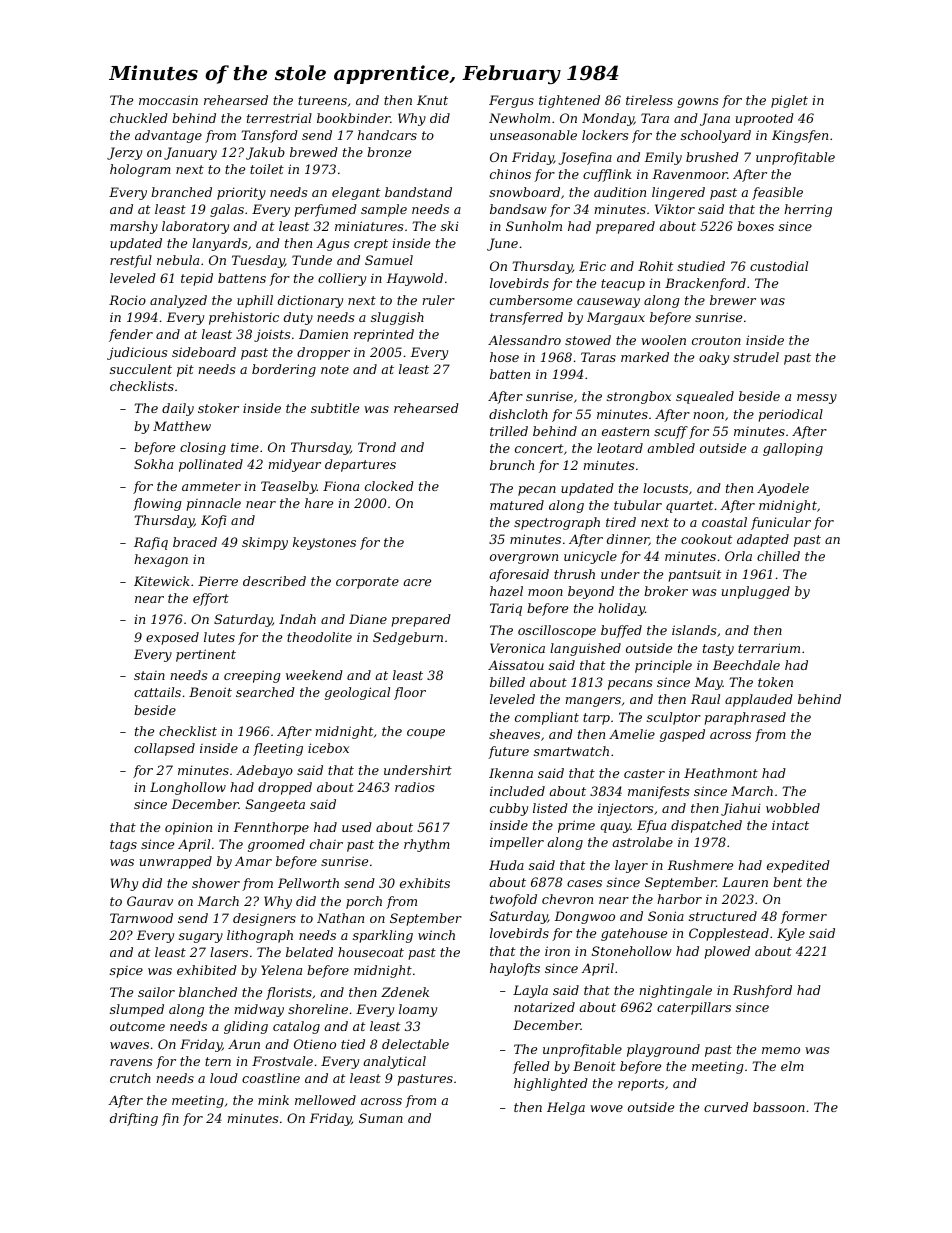  I want to click on hologram, so click(140, 170).
